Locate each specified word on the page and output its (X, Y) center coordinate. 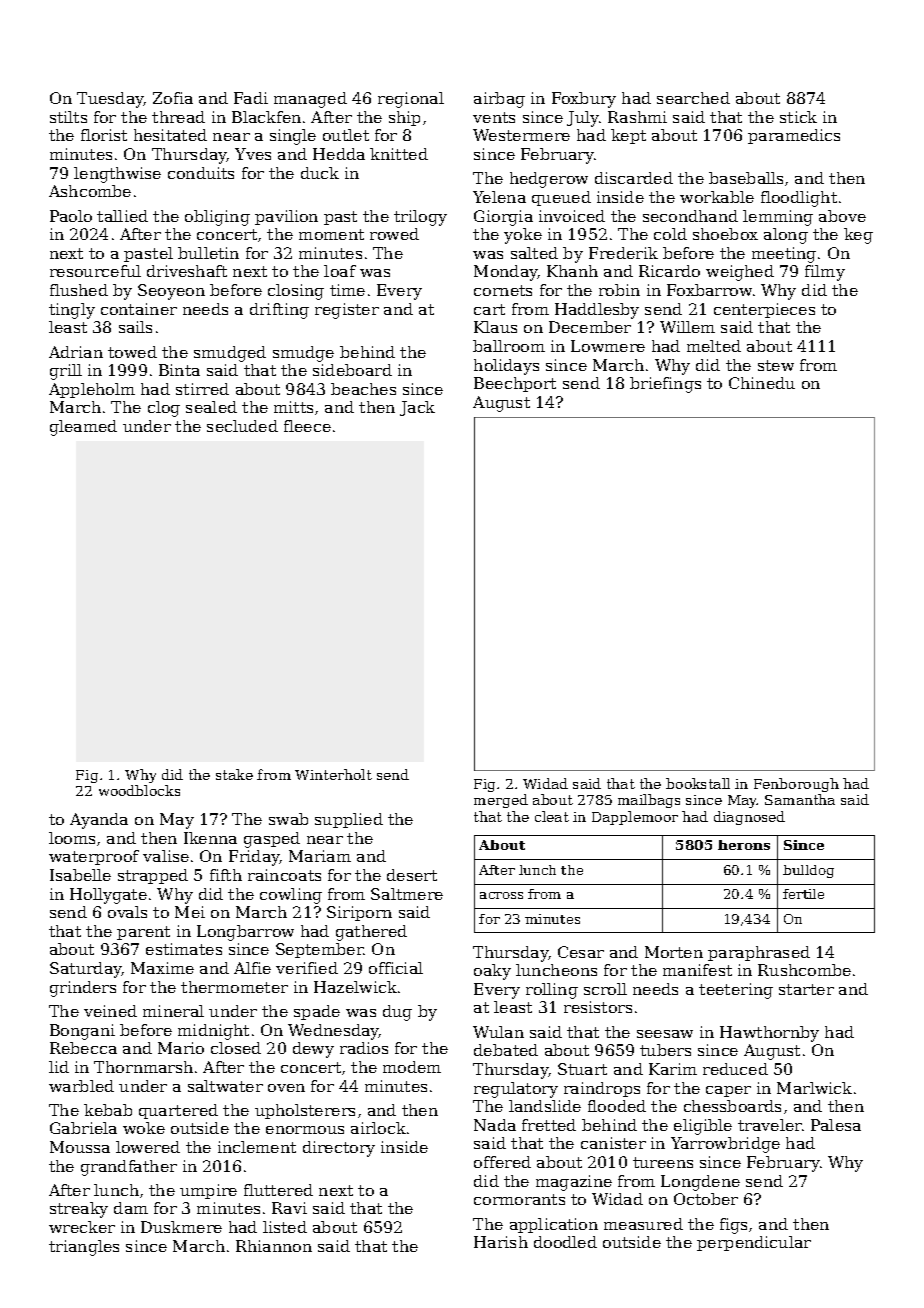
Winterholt (333, 774)
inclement (257, 1147)
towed (132, 352)
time (347, 290)
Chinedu (762, 383)
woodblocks (139, 790)
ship (404, 118)
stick (798, 117)
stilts (68, 117)
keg (858, 236)
